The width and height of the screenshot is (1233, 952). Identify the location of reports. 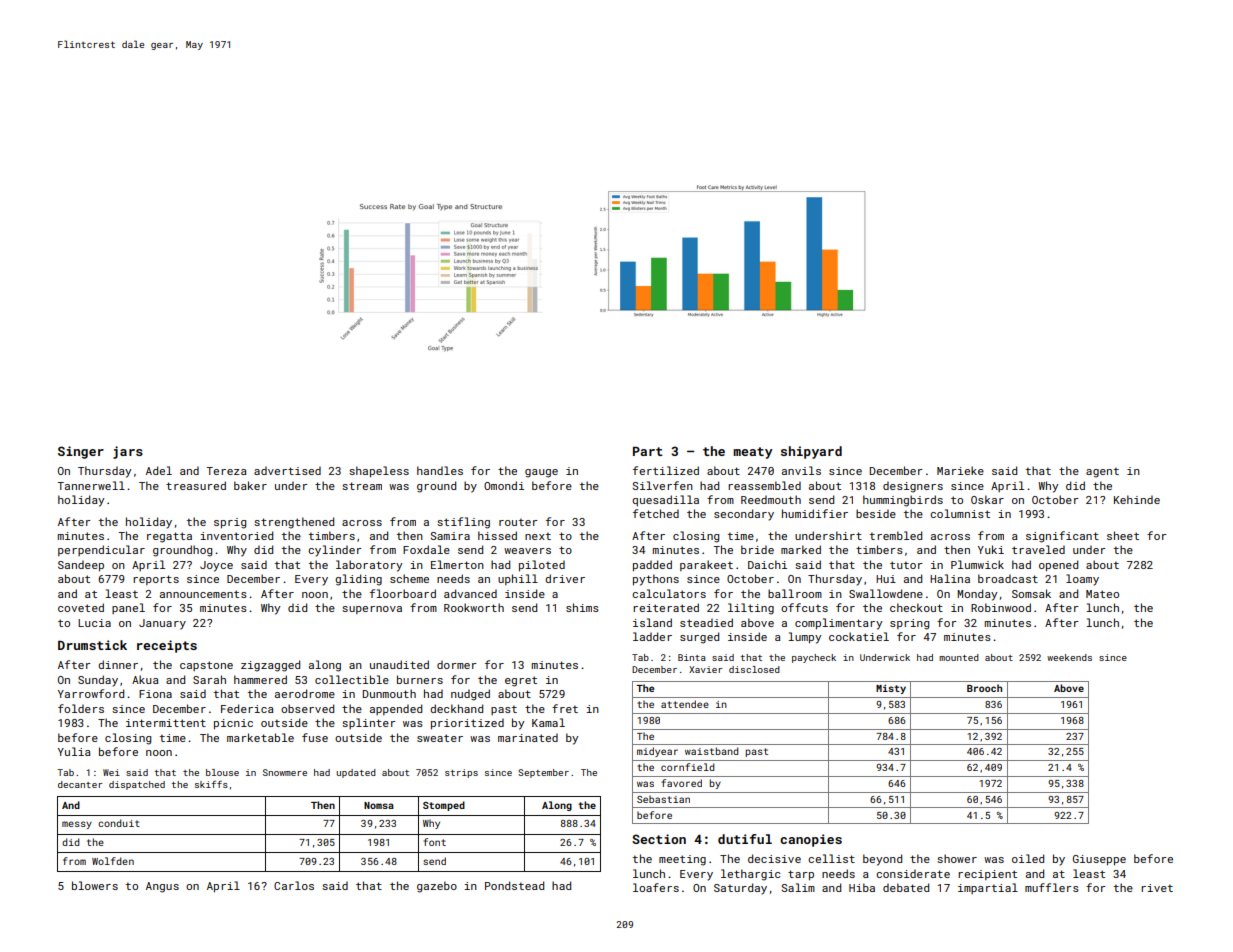
(156, 580).
